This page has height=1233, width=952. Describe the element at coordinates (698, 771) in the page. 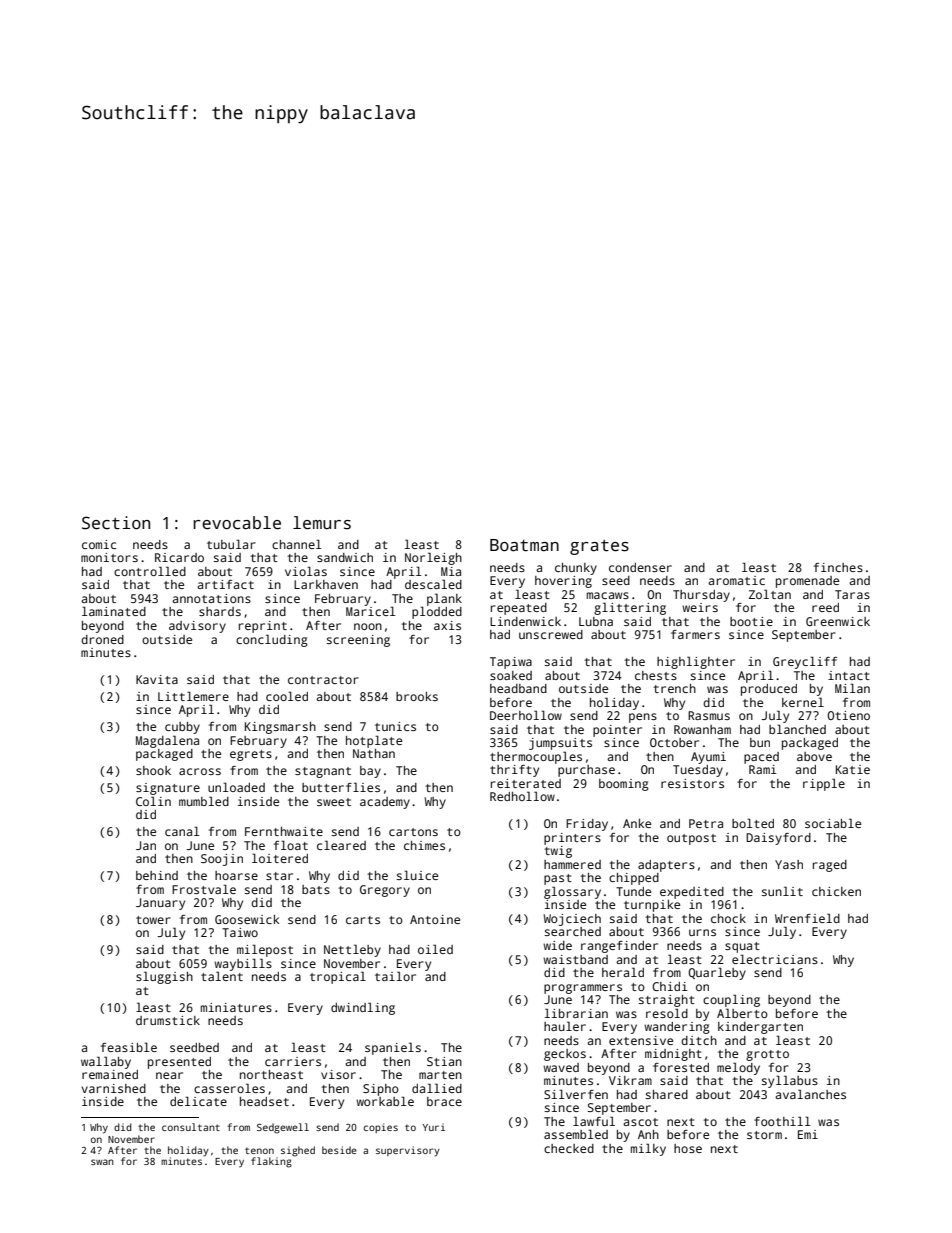

I see `Tuesday` at that location.
